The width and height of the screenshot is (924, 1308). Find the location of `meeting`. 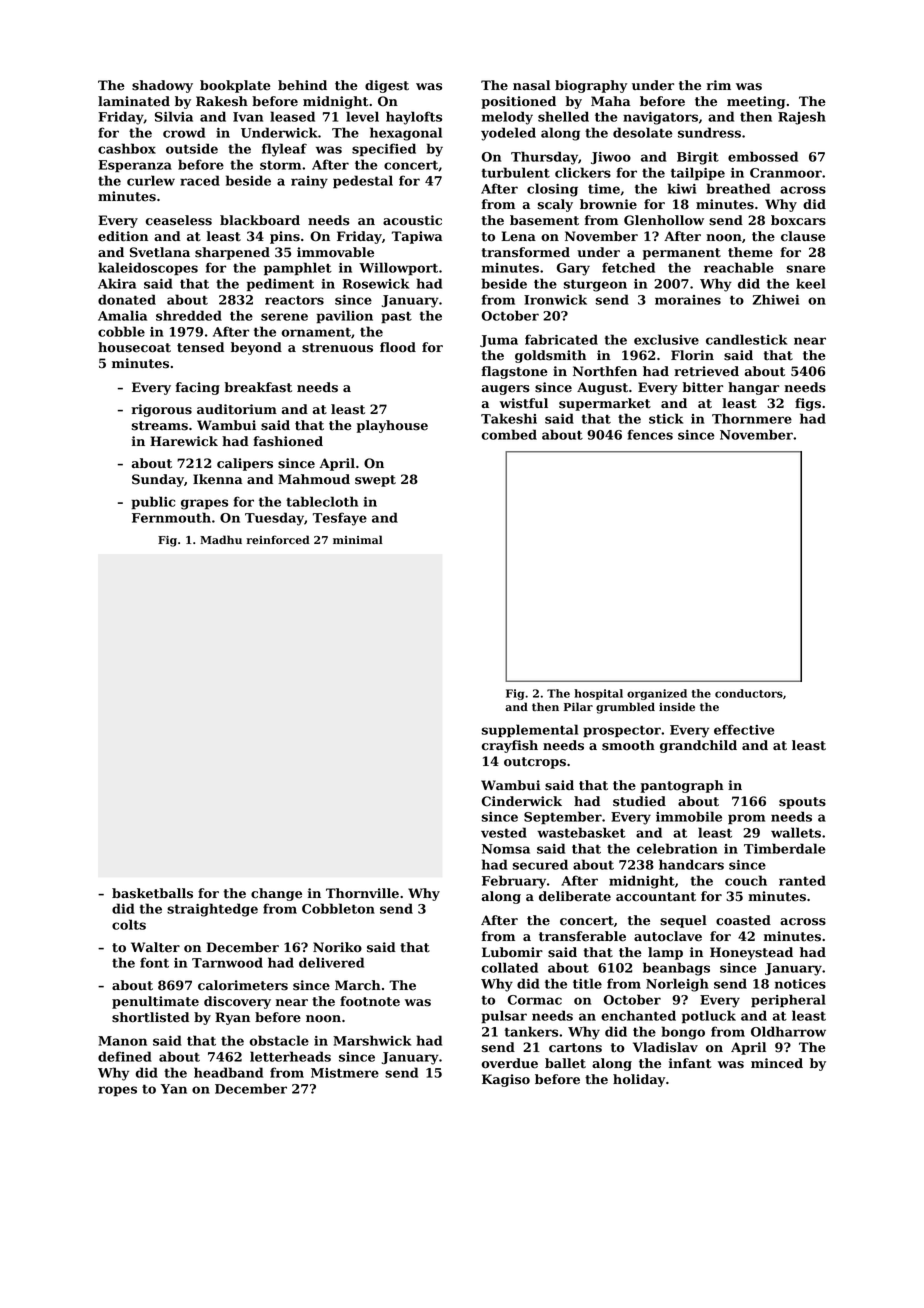

meeting is located at coordinates (756, 102).
